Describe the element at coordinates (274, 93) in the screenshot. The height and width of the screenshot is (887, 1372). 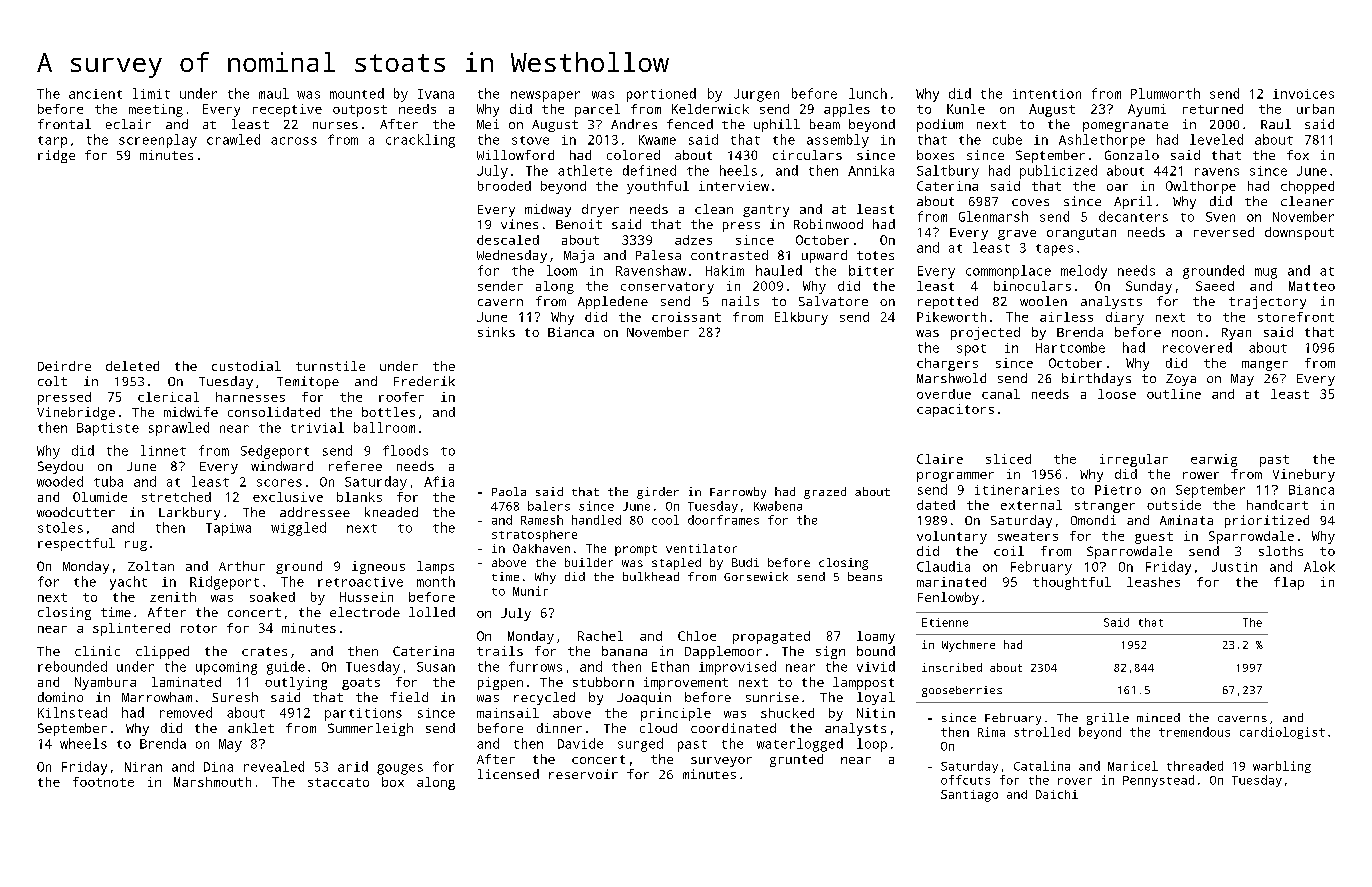
I see `maul` at that location.
